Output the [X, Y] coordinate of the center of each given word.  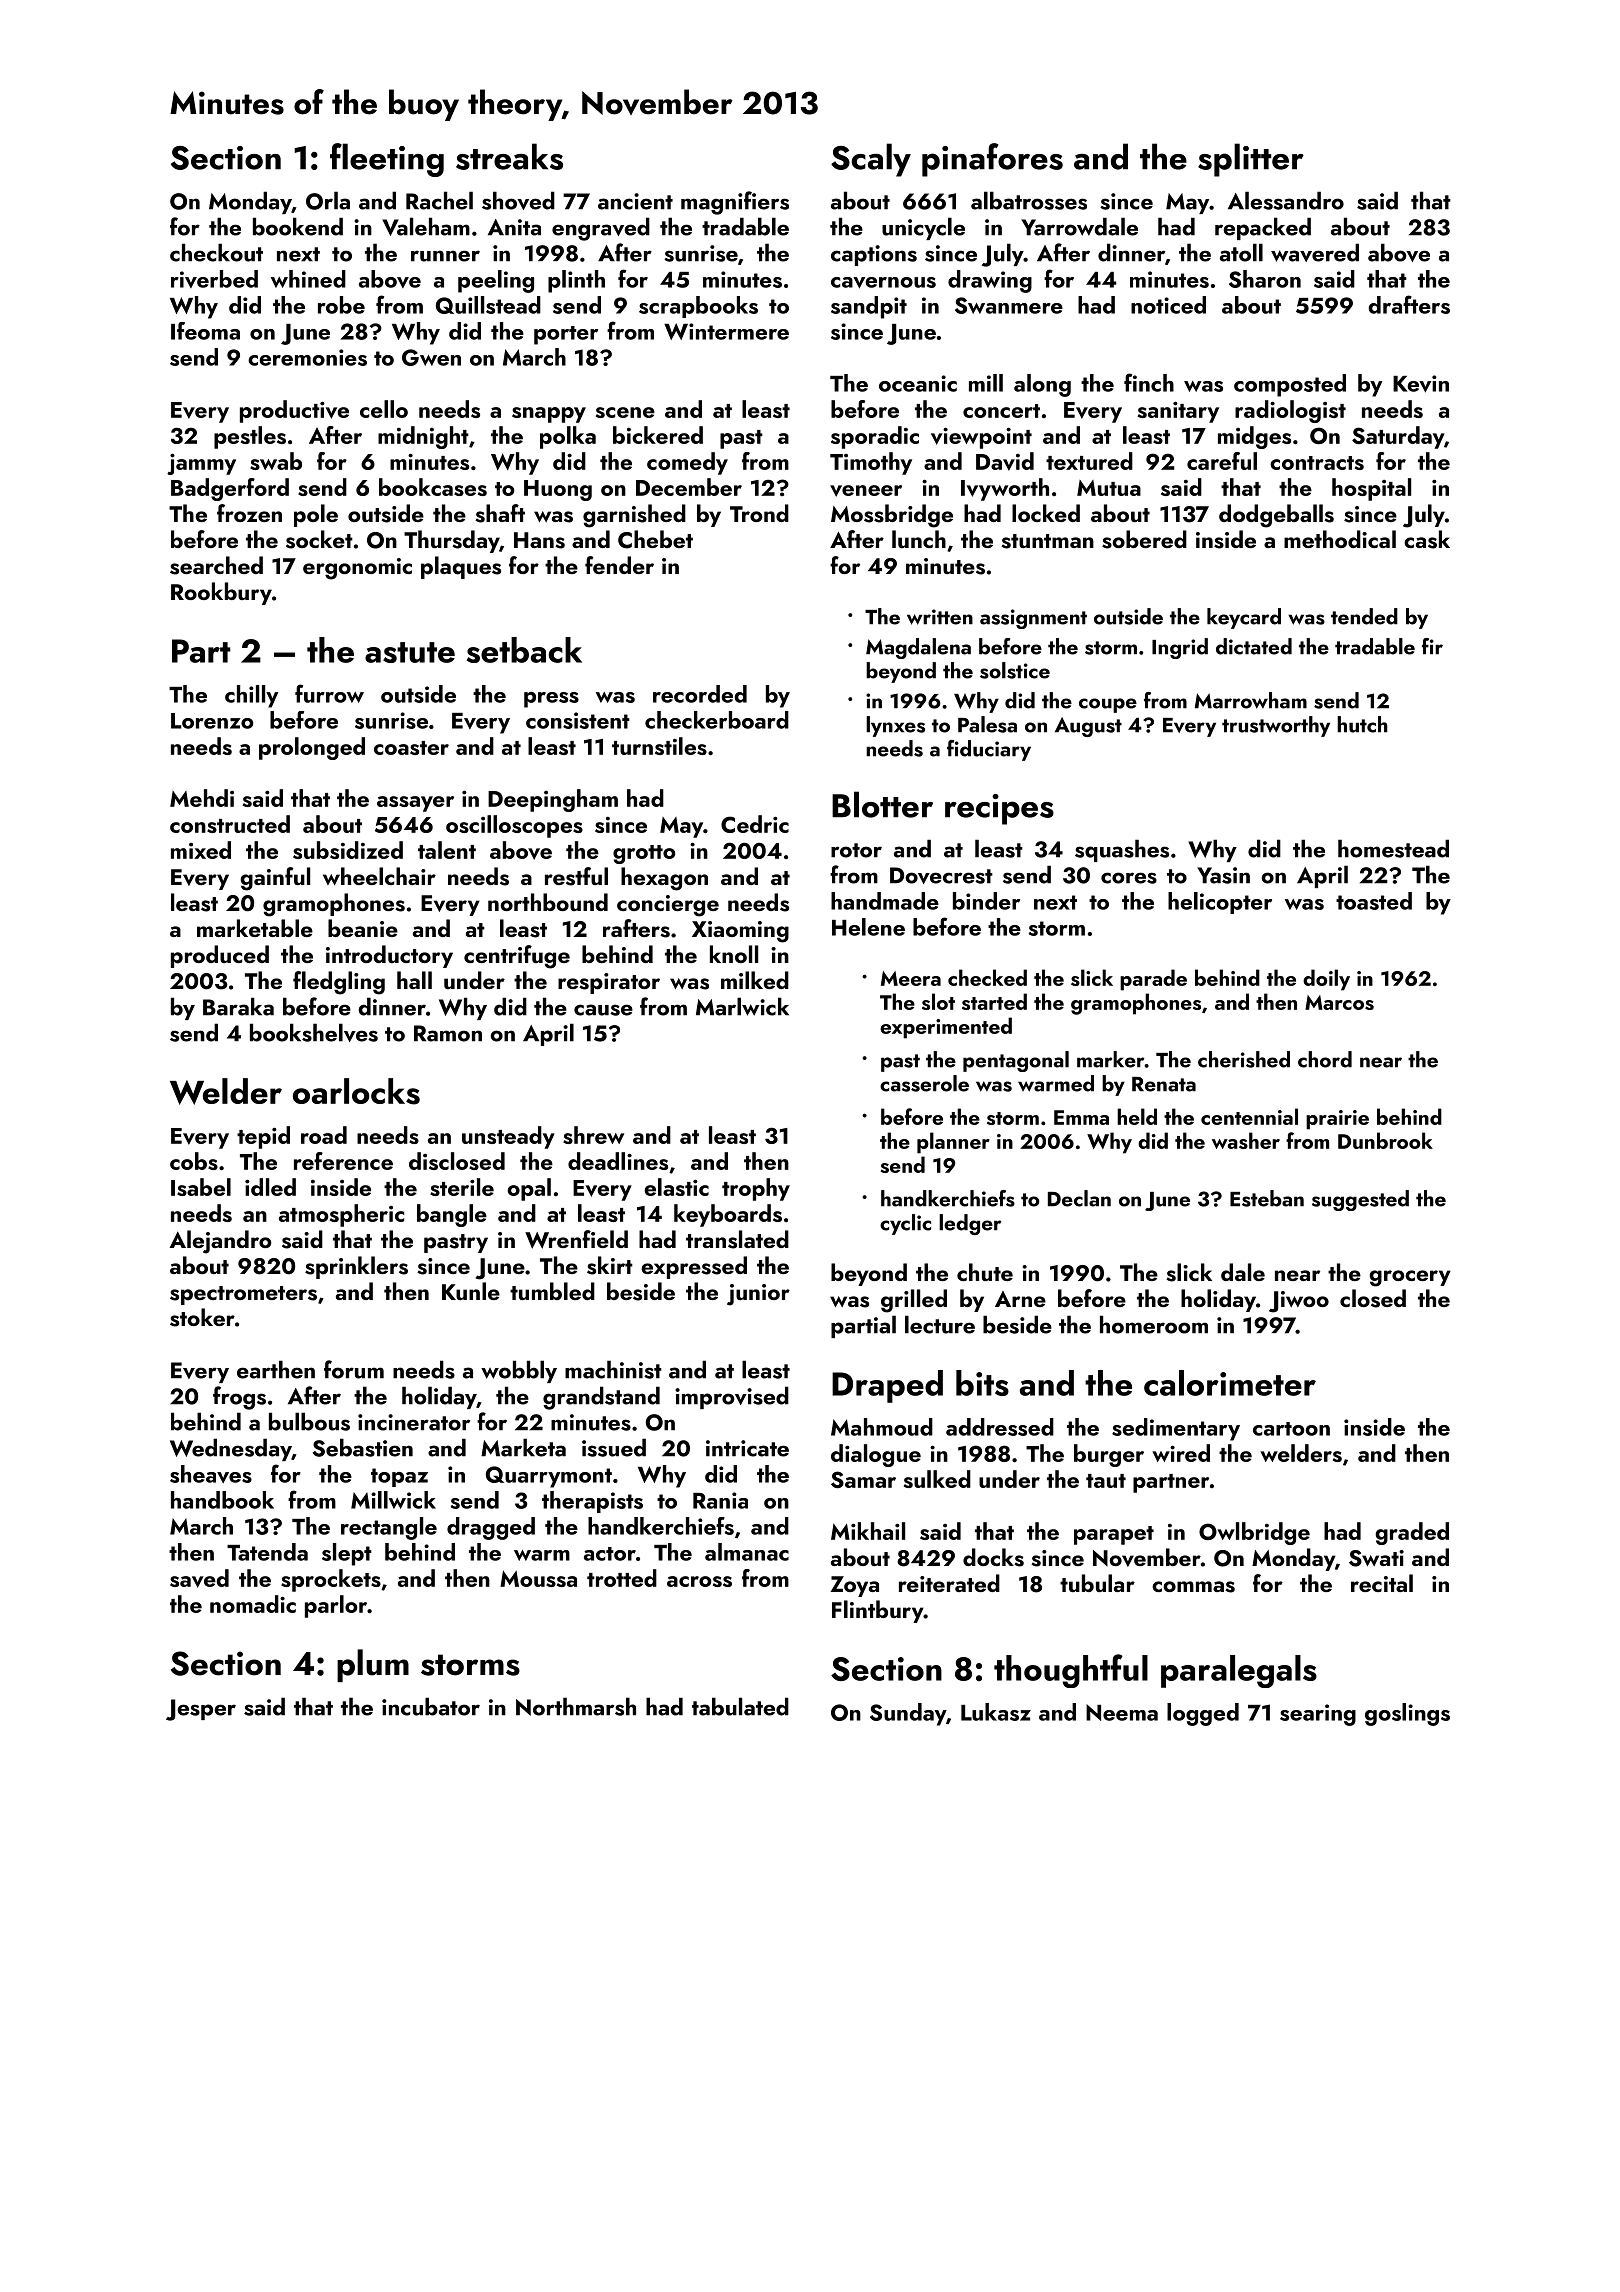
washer [1246, 1140]
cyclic [905, 1224]
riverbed [214, 279]
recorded [700, 694]
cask [1427, 539]
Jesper [201, 1710]
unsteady [508, 1137]
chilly [251, 696]
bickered [658, 435]
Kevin [1421, 384]
